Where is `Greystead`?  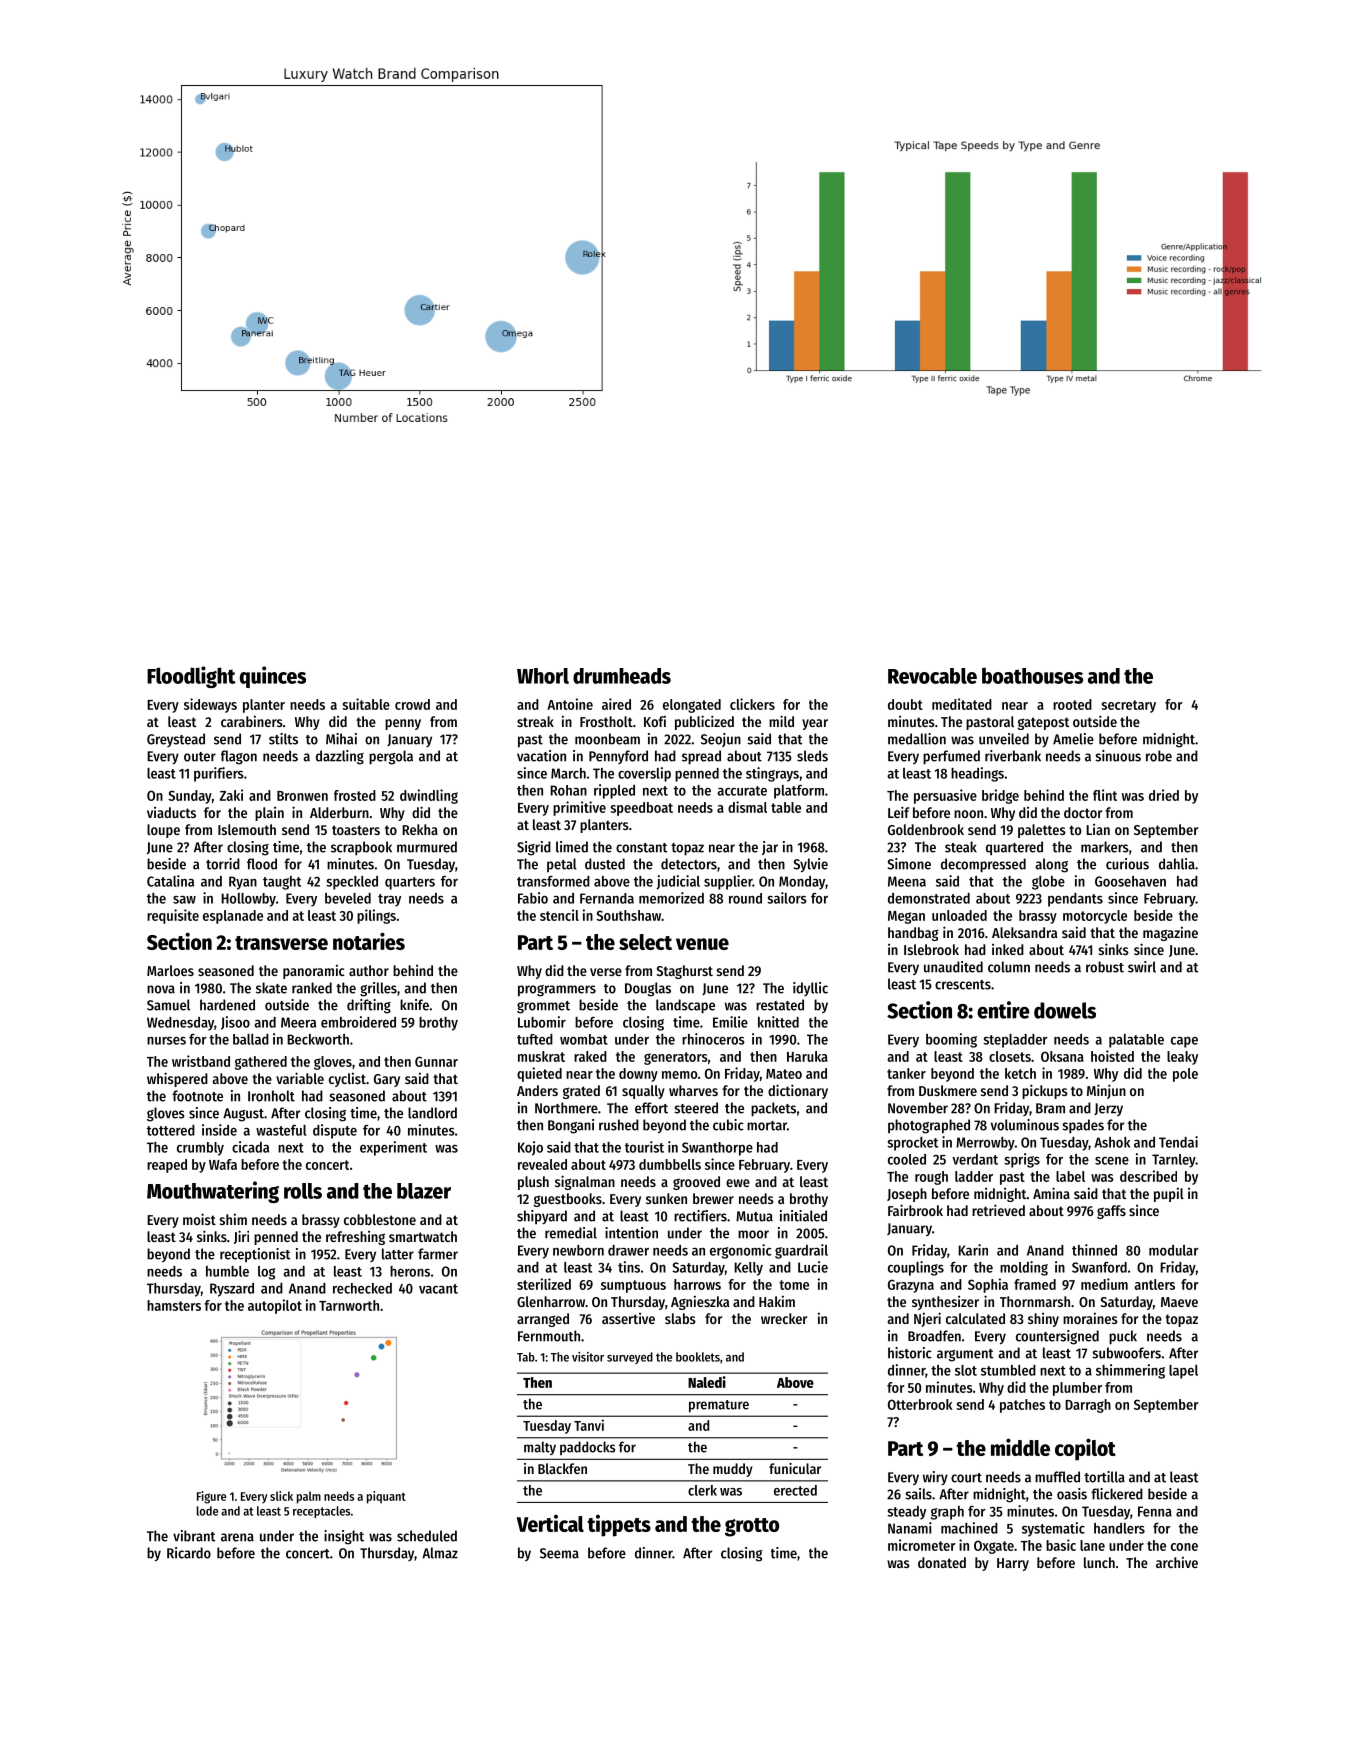 Greystead is located at coordinates (176, 740).
